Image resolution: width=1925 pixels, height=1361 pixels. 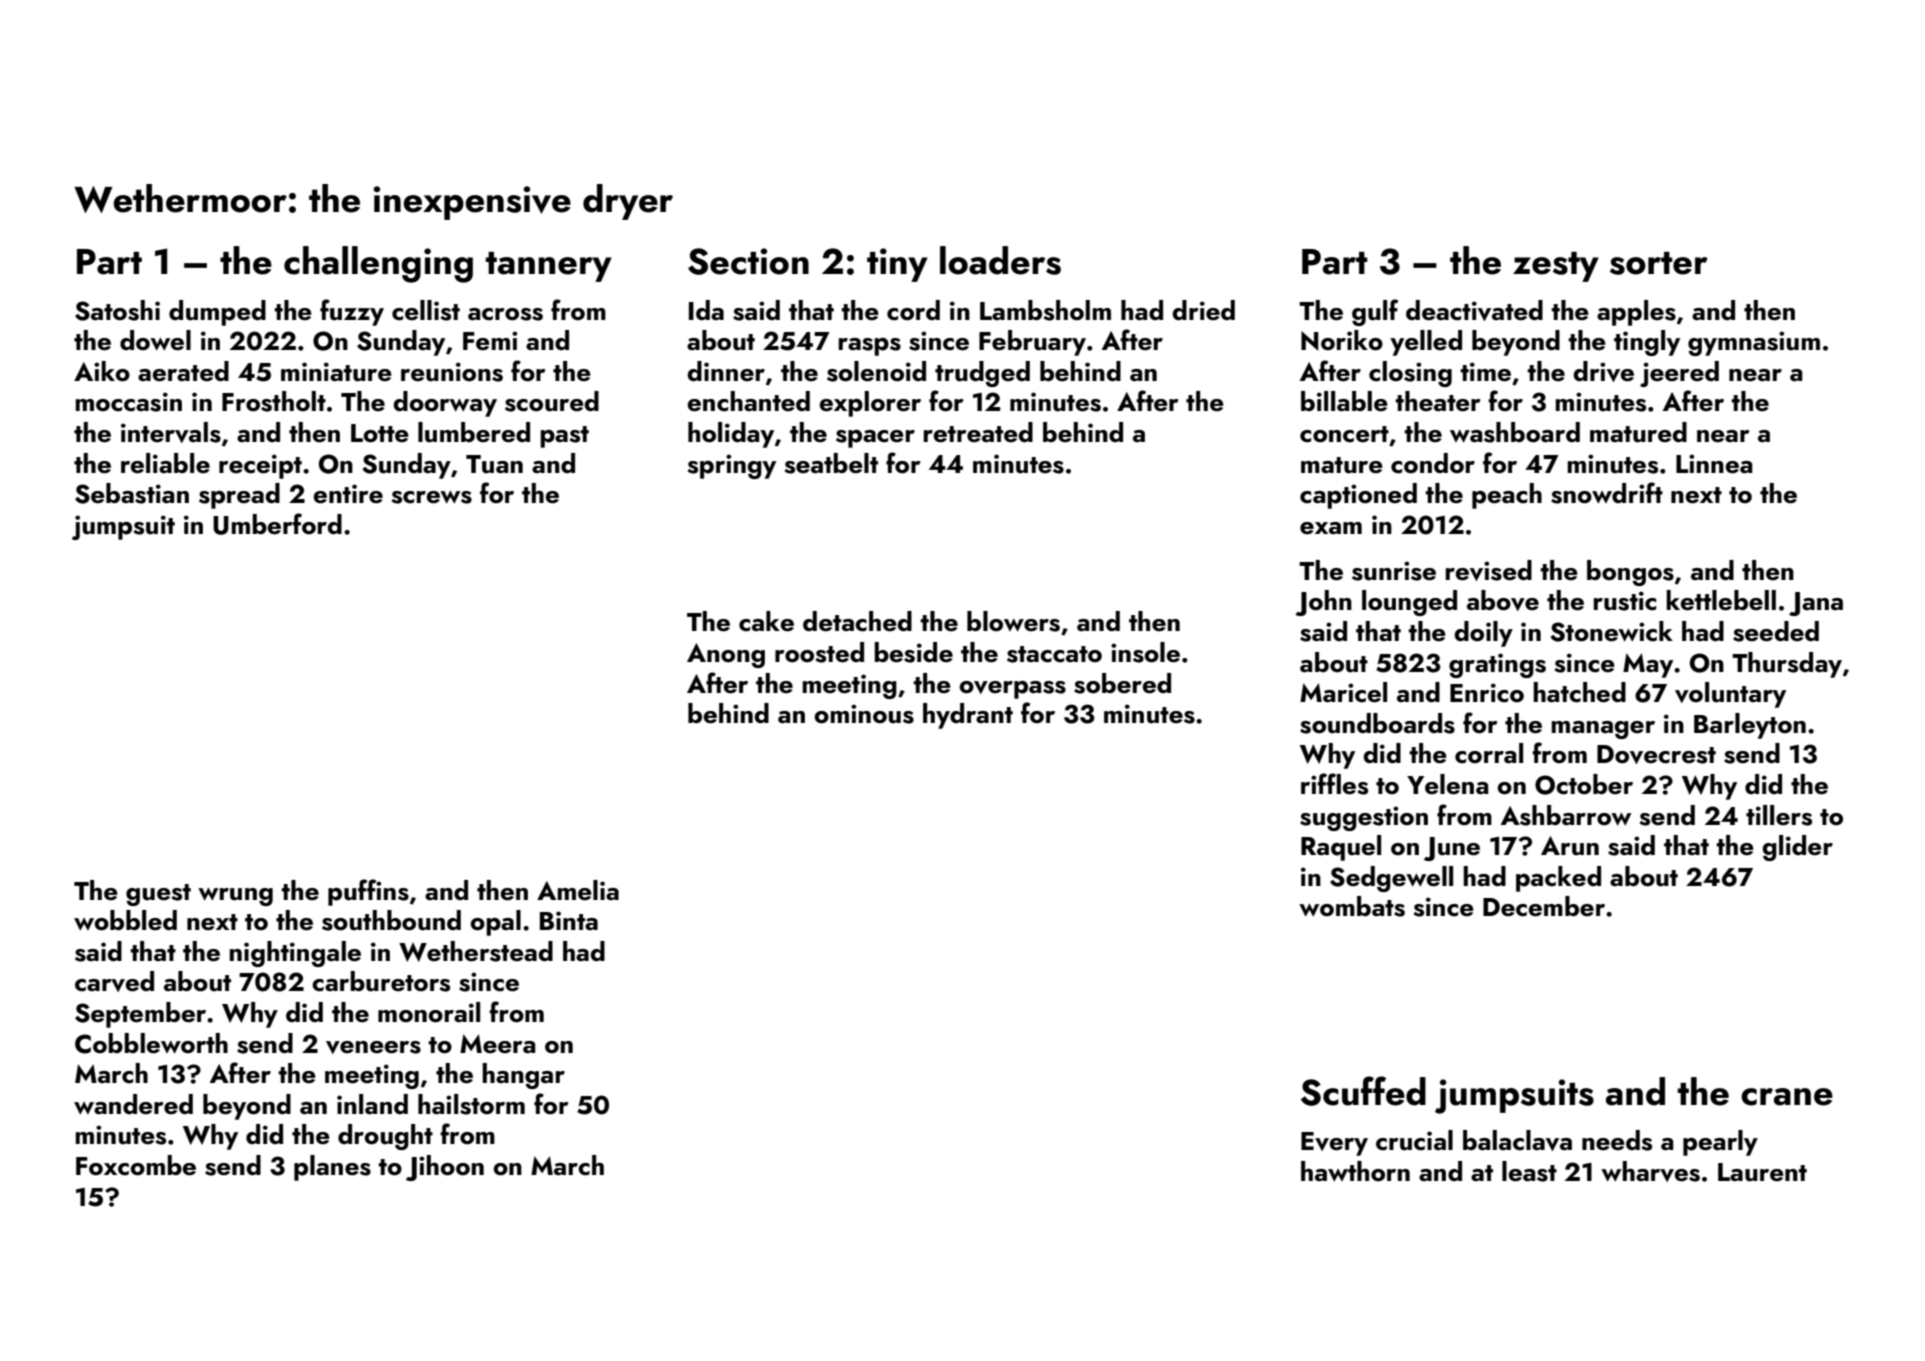 What do you see at coordinates (1566, 815) in the screenshot?
I see `Ashbarrow` at bounding box center [1566, 815].
